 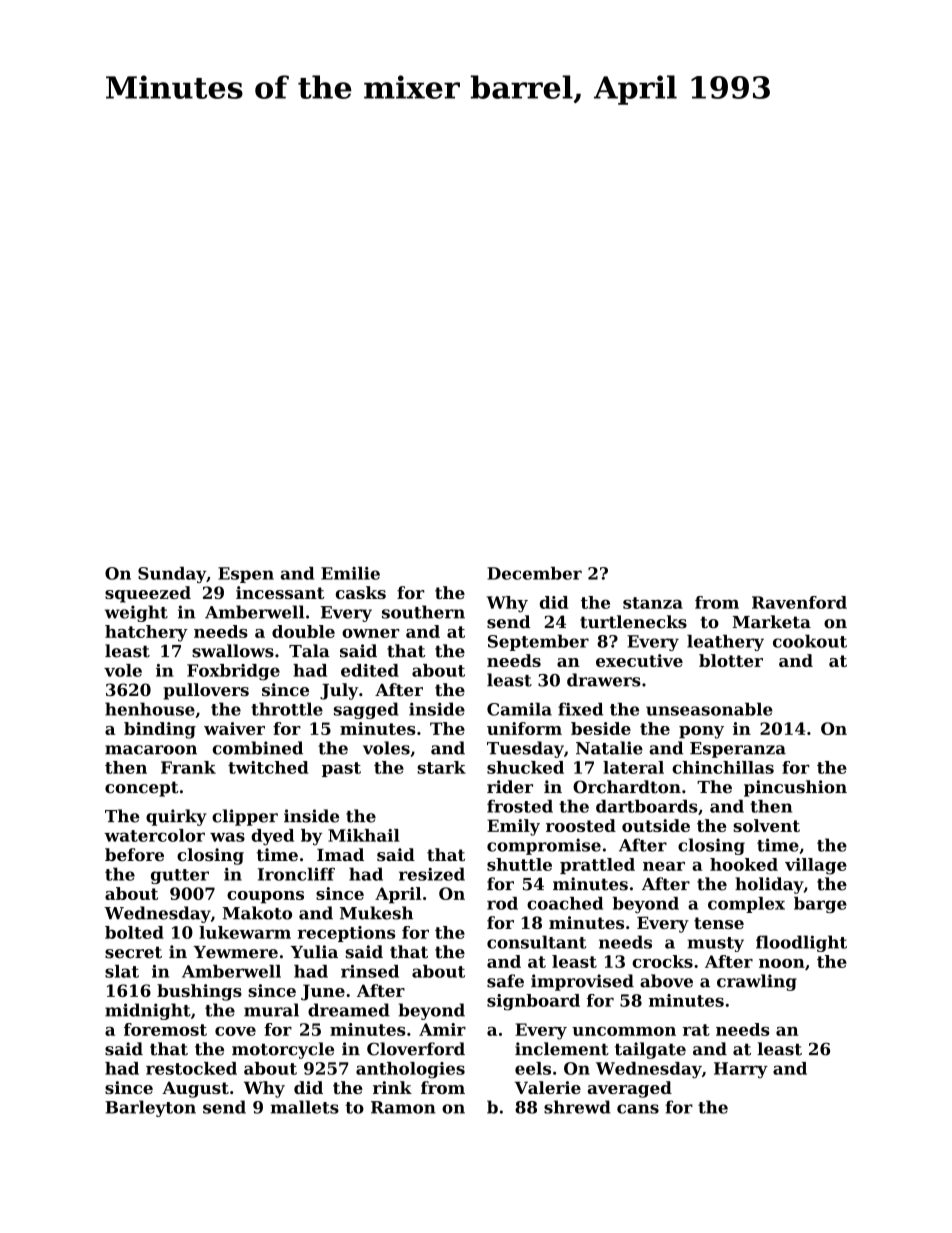 I want to click on uncommon, so click(x=624, y=1031).
